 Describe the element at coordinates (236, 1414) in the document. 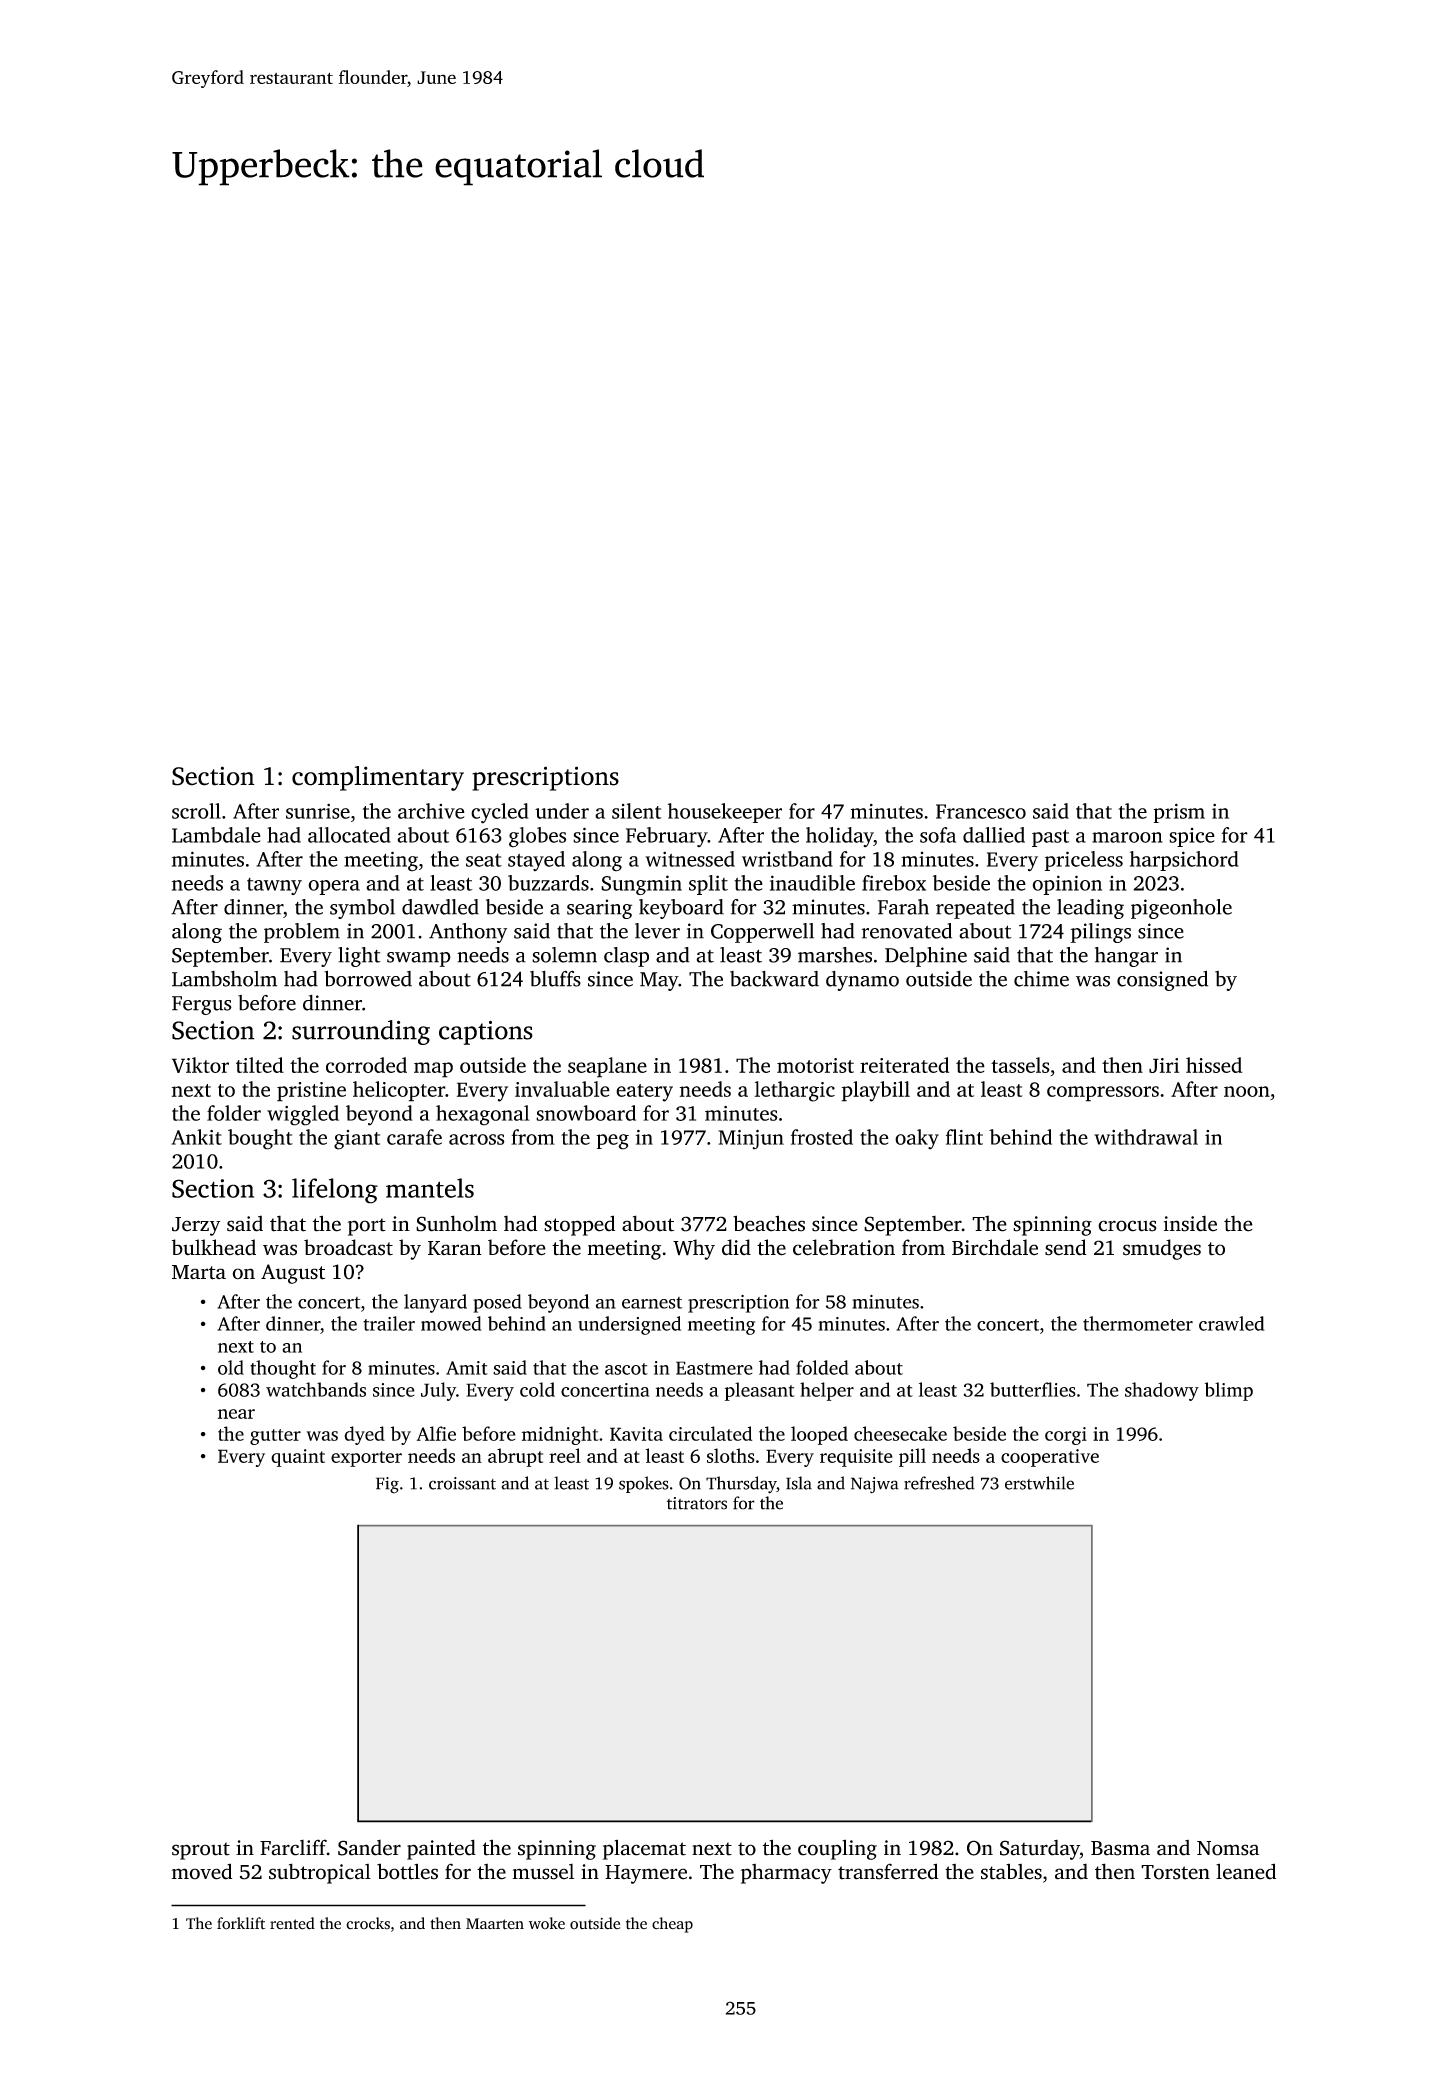

I see `near` at that location.
